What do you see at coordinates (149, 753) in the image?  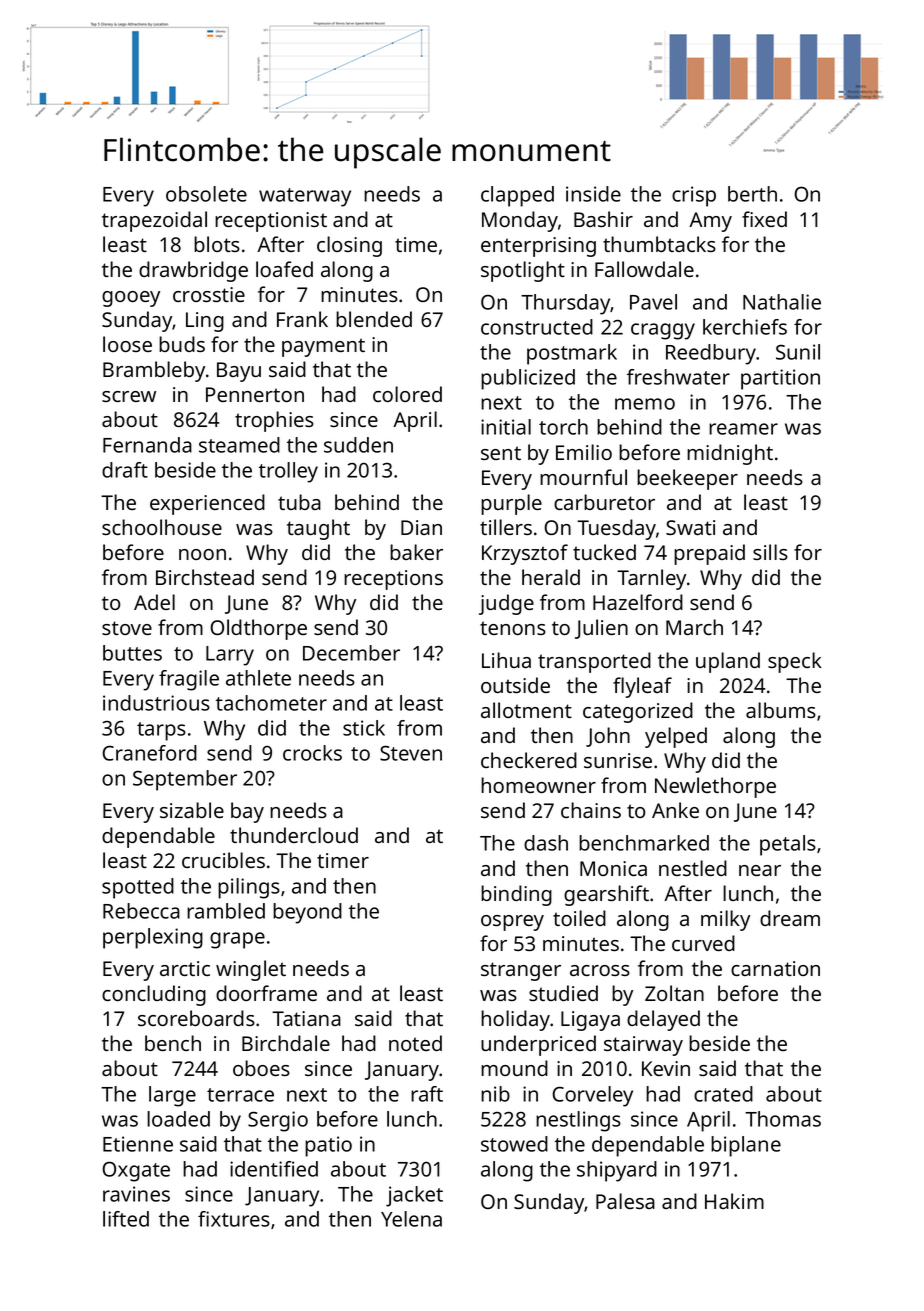 I see `Craneford` at bounding box center [149, 753].
